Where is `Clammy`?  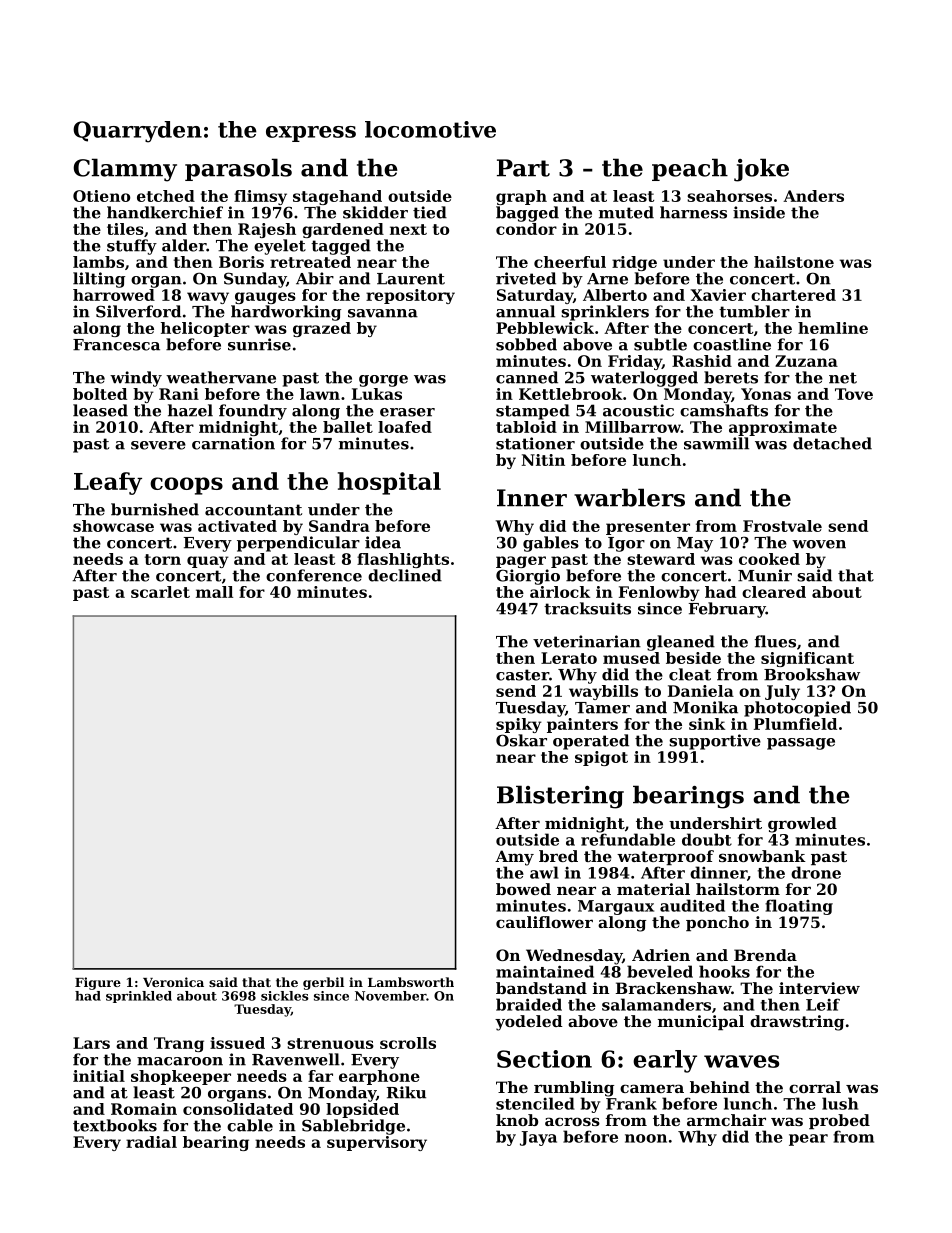 Clammy is located at coordinates (125, 170).
